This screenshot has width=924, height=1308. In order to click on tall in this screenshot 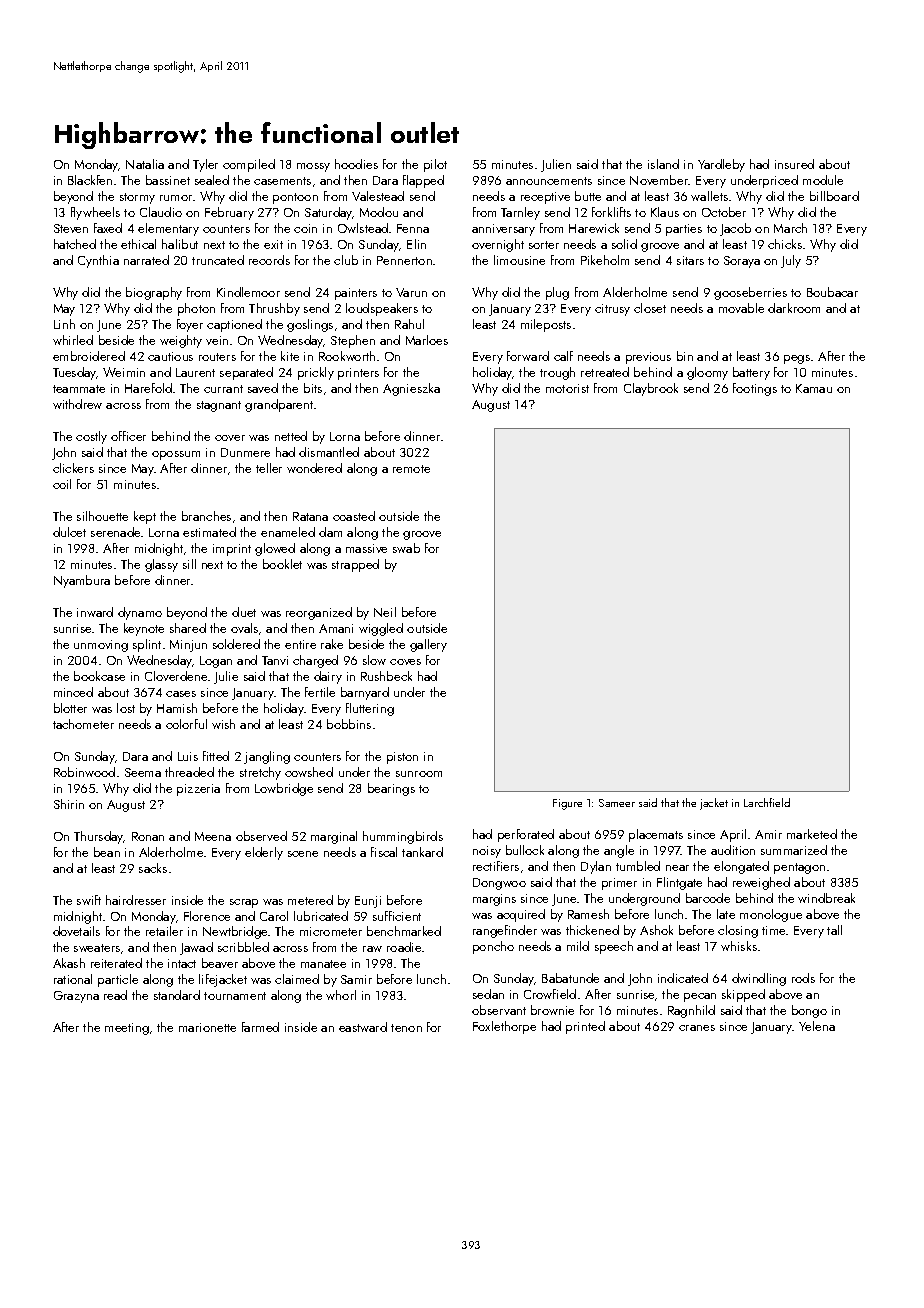, I will do `click(834, 930)`.
